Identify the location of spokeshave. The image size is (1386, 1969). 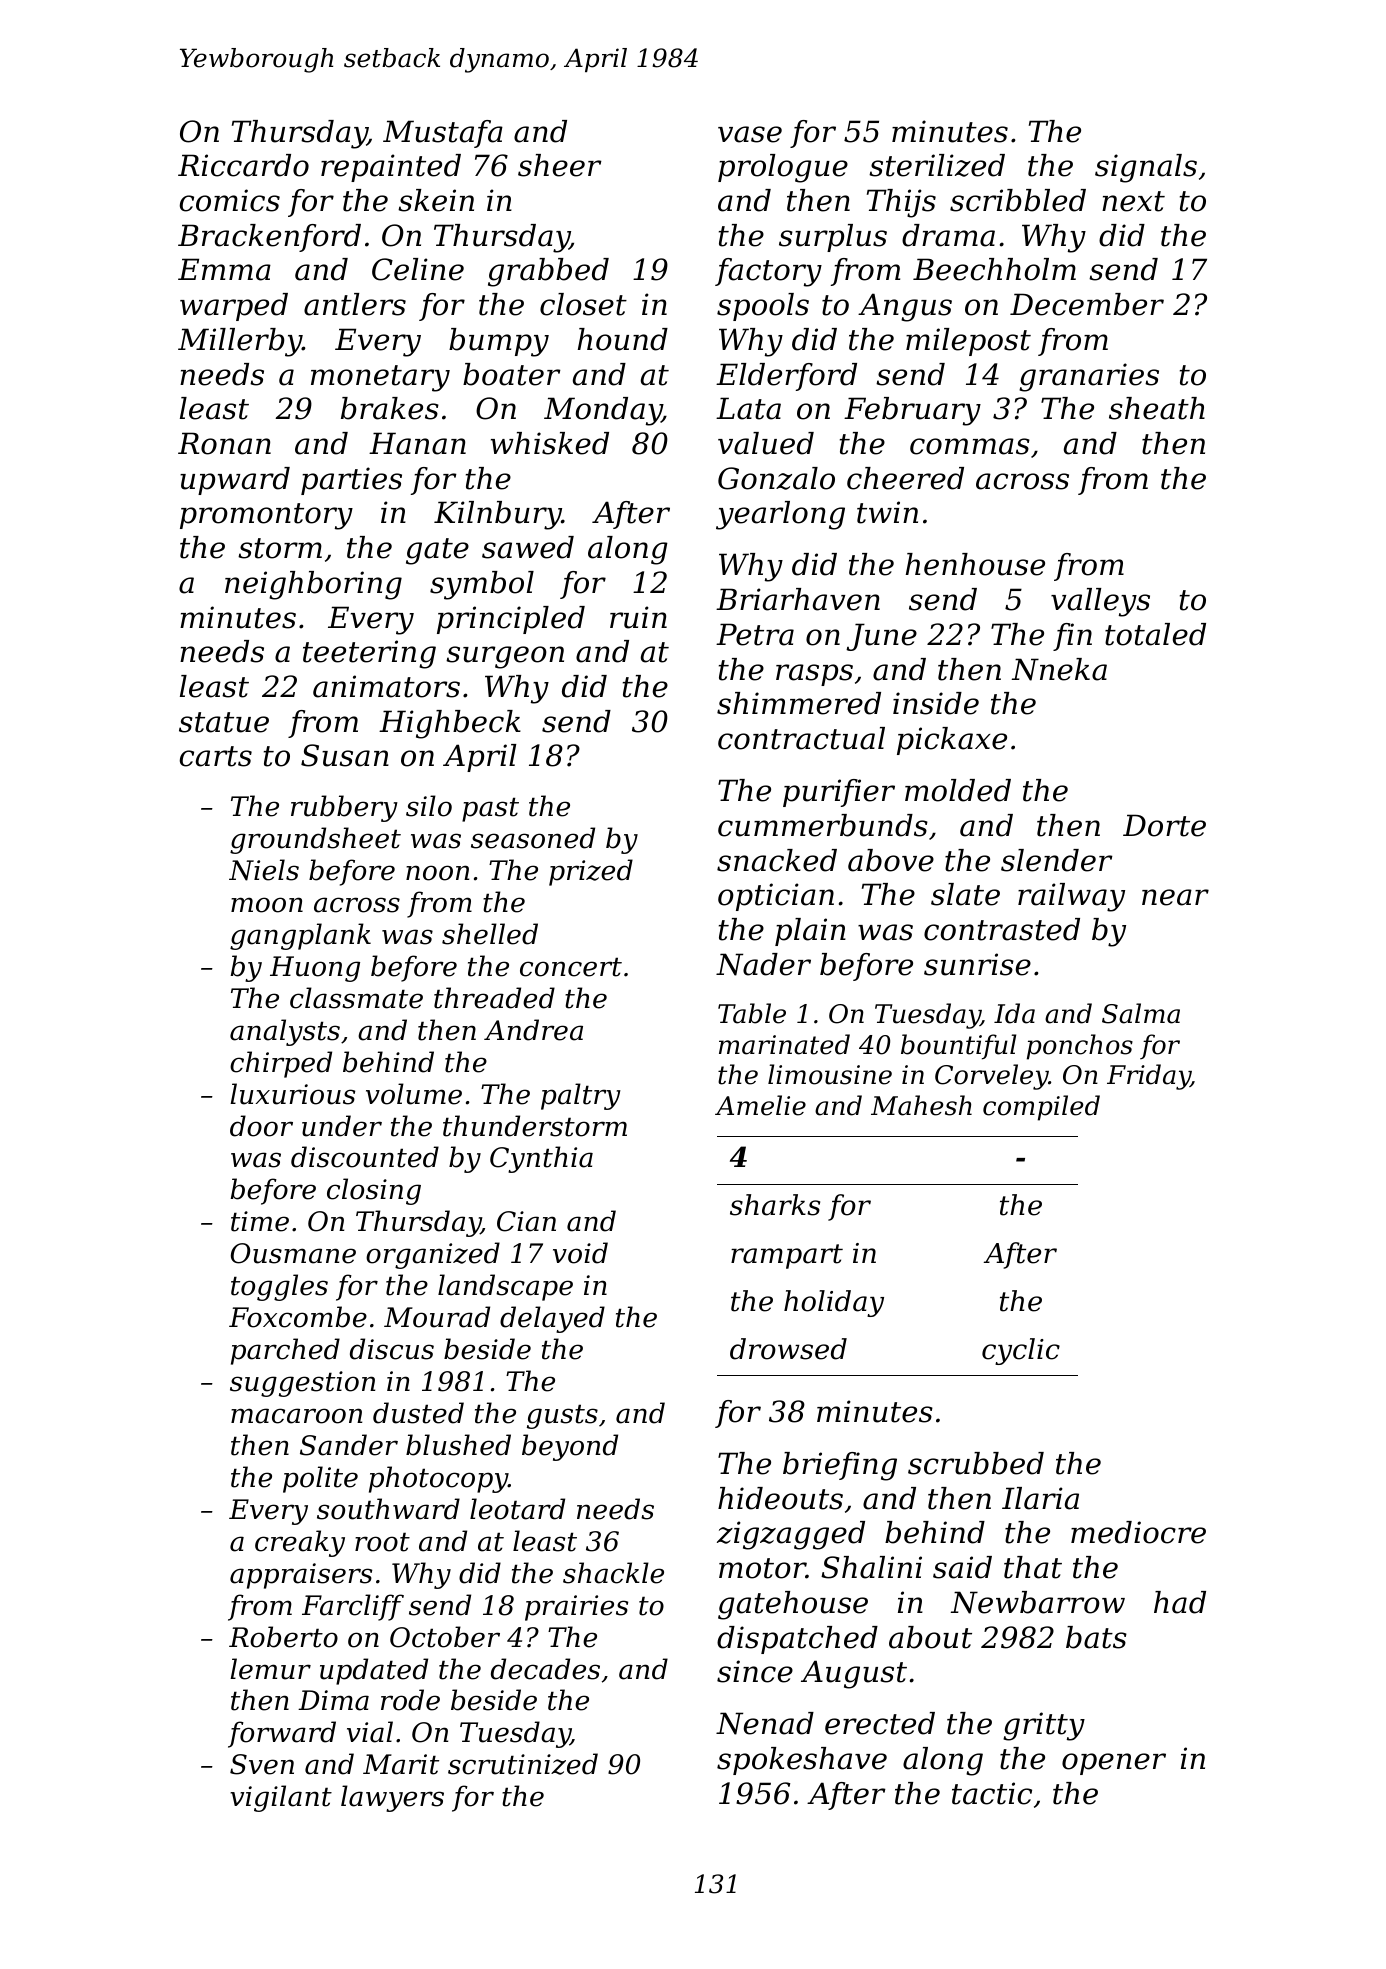
(802, 1761).
